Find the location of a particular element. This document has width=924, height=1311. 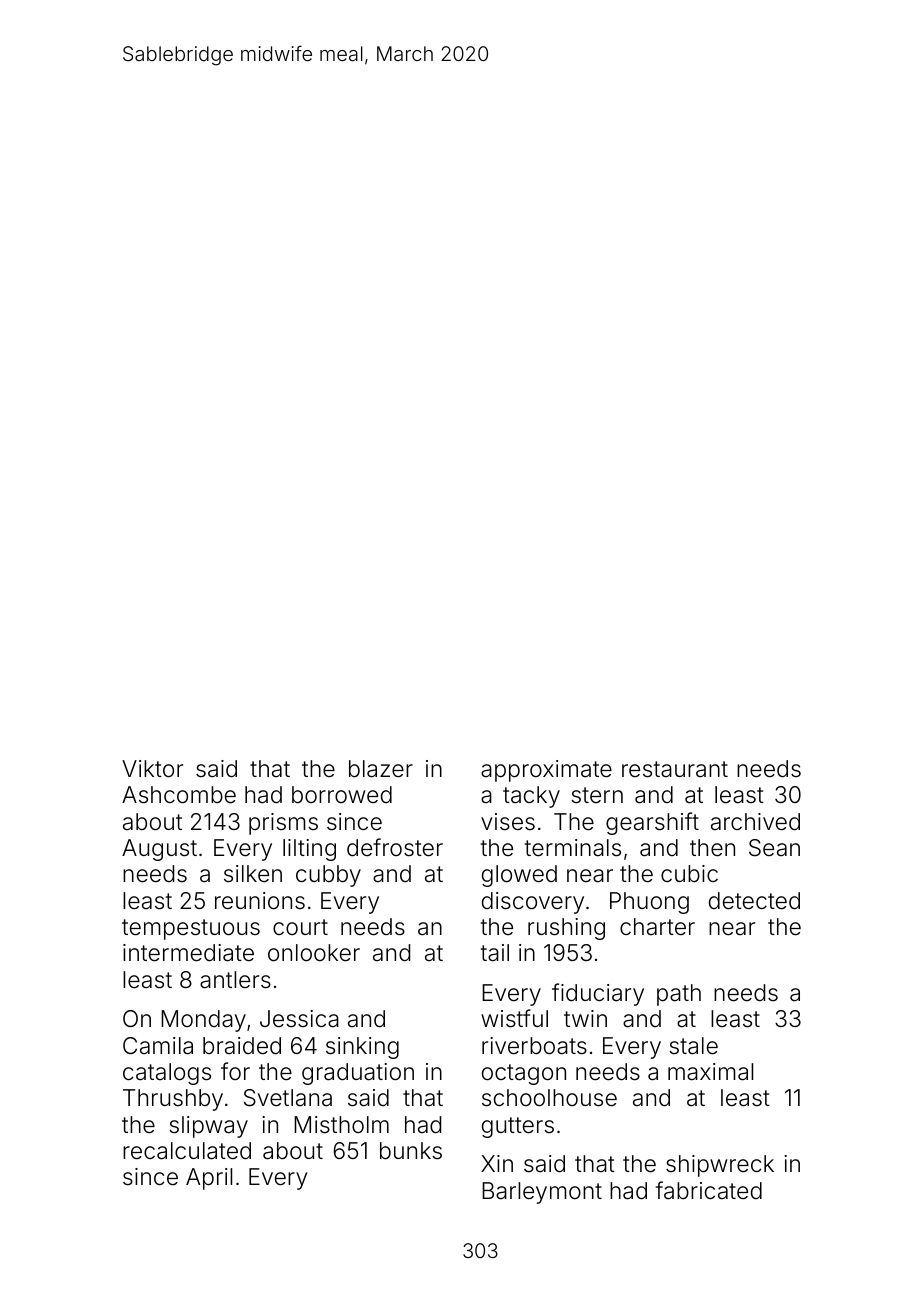

April is located at coordinates (209, 1179).
